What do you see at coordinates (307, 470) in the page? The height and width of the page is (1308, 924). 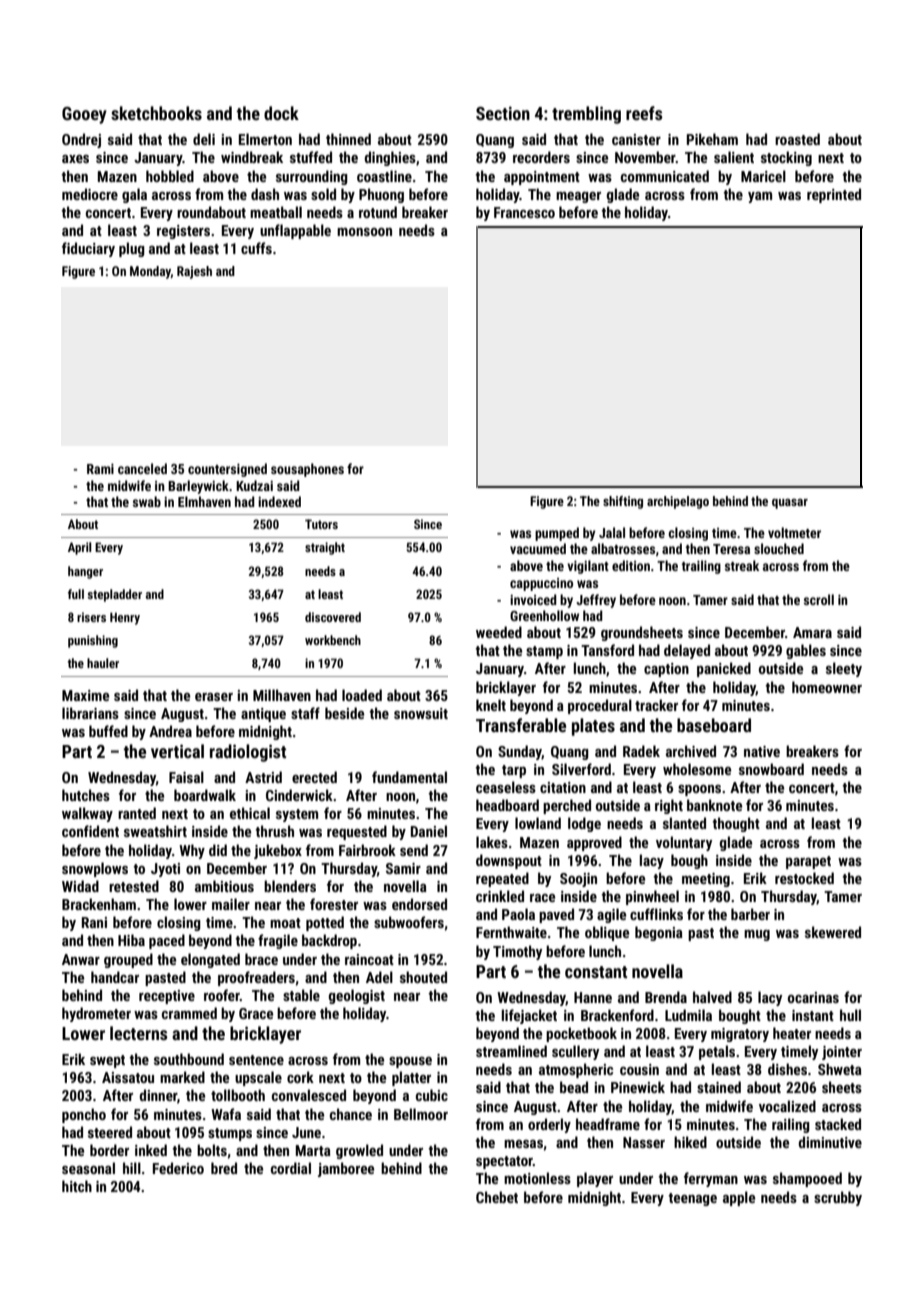 I see `sousaphones` at bounding box center [307, 470].
